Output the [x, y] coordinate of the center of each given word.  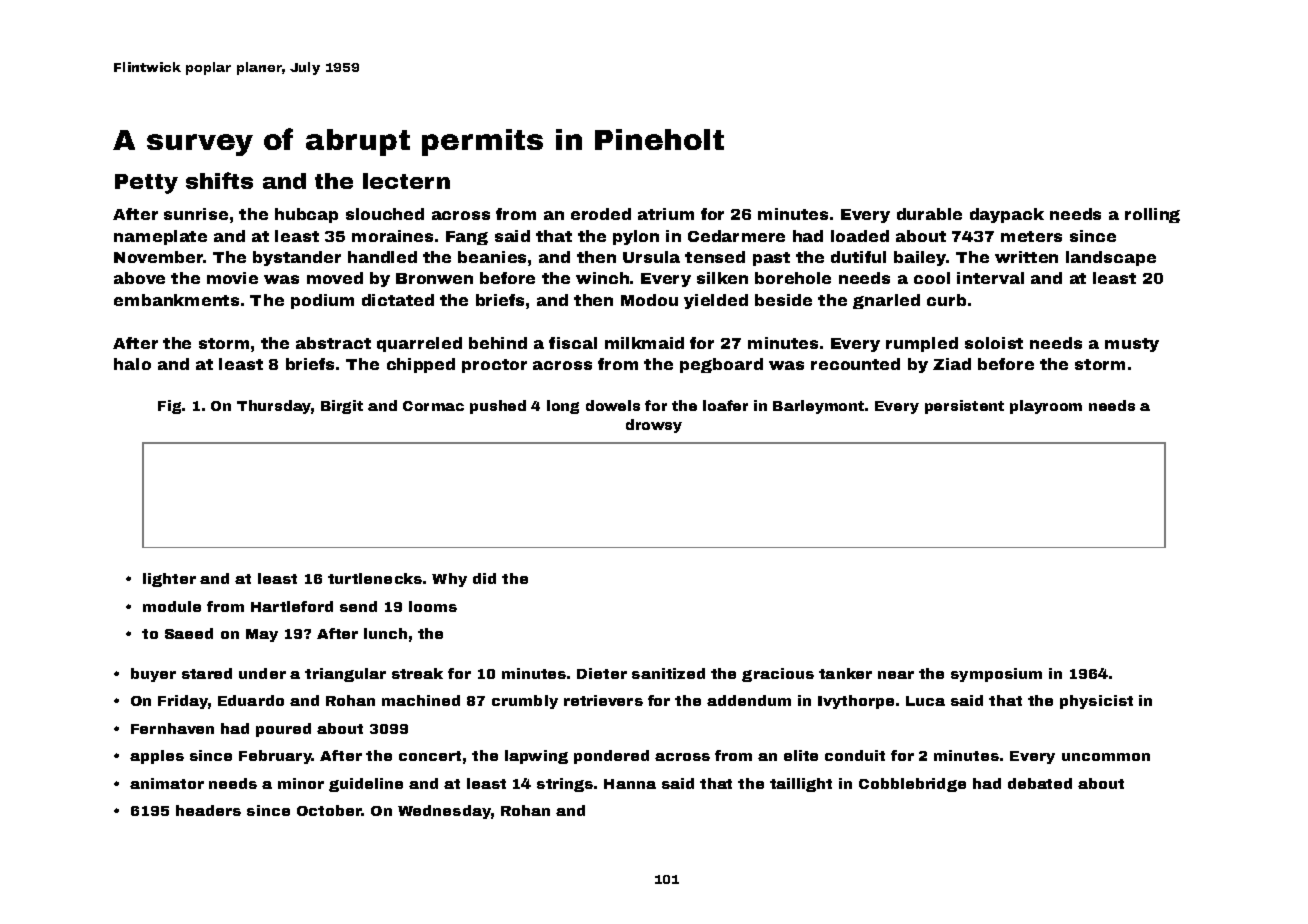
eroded [601, 214]
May [262, 635]
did [484, 578]
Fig [169, 407]
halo [132, 364]
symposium [996, 675]
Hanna [630, 784]
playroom [1046, 407]
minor [301, 783]
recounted [855, 364]
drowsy [654, 426]
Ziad [952, 364]
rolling [1152, 215]
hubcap [306, 215]
